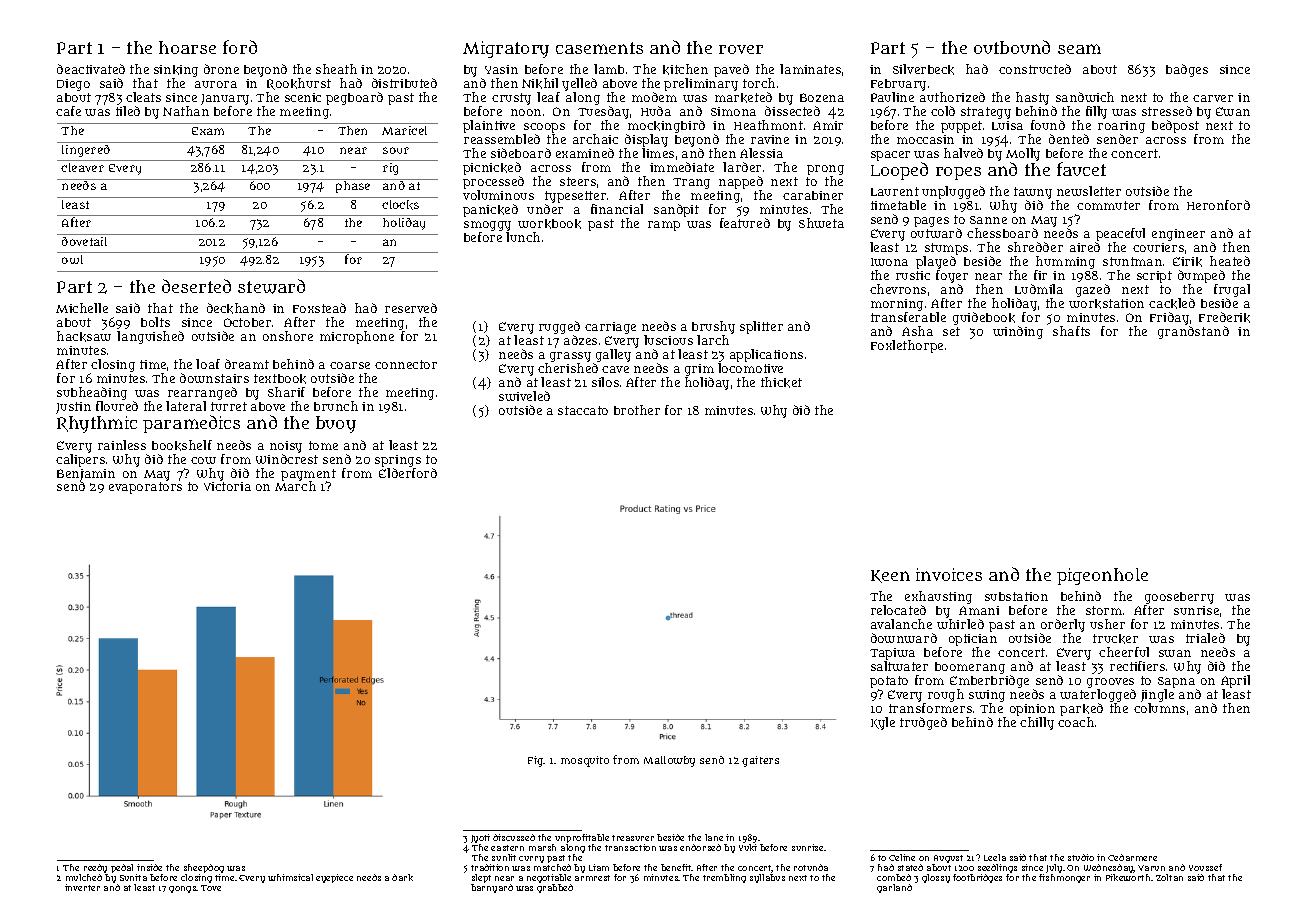 This document has height=924, width=1308. What do you see at coordinates (1102, 576) in the document?
I see `pigeonhole` at bounding box center [1102, 576].
